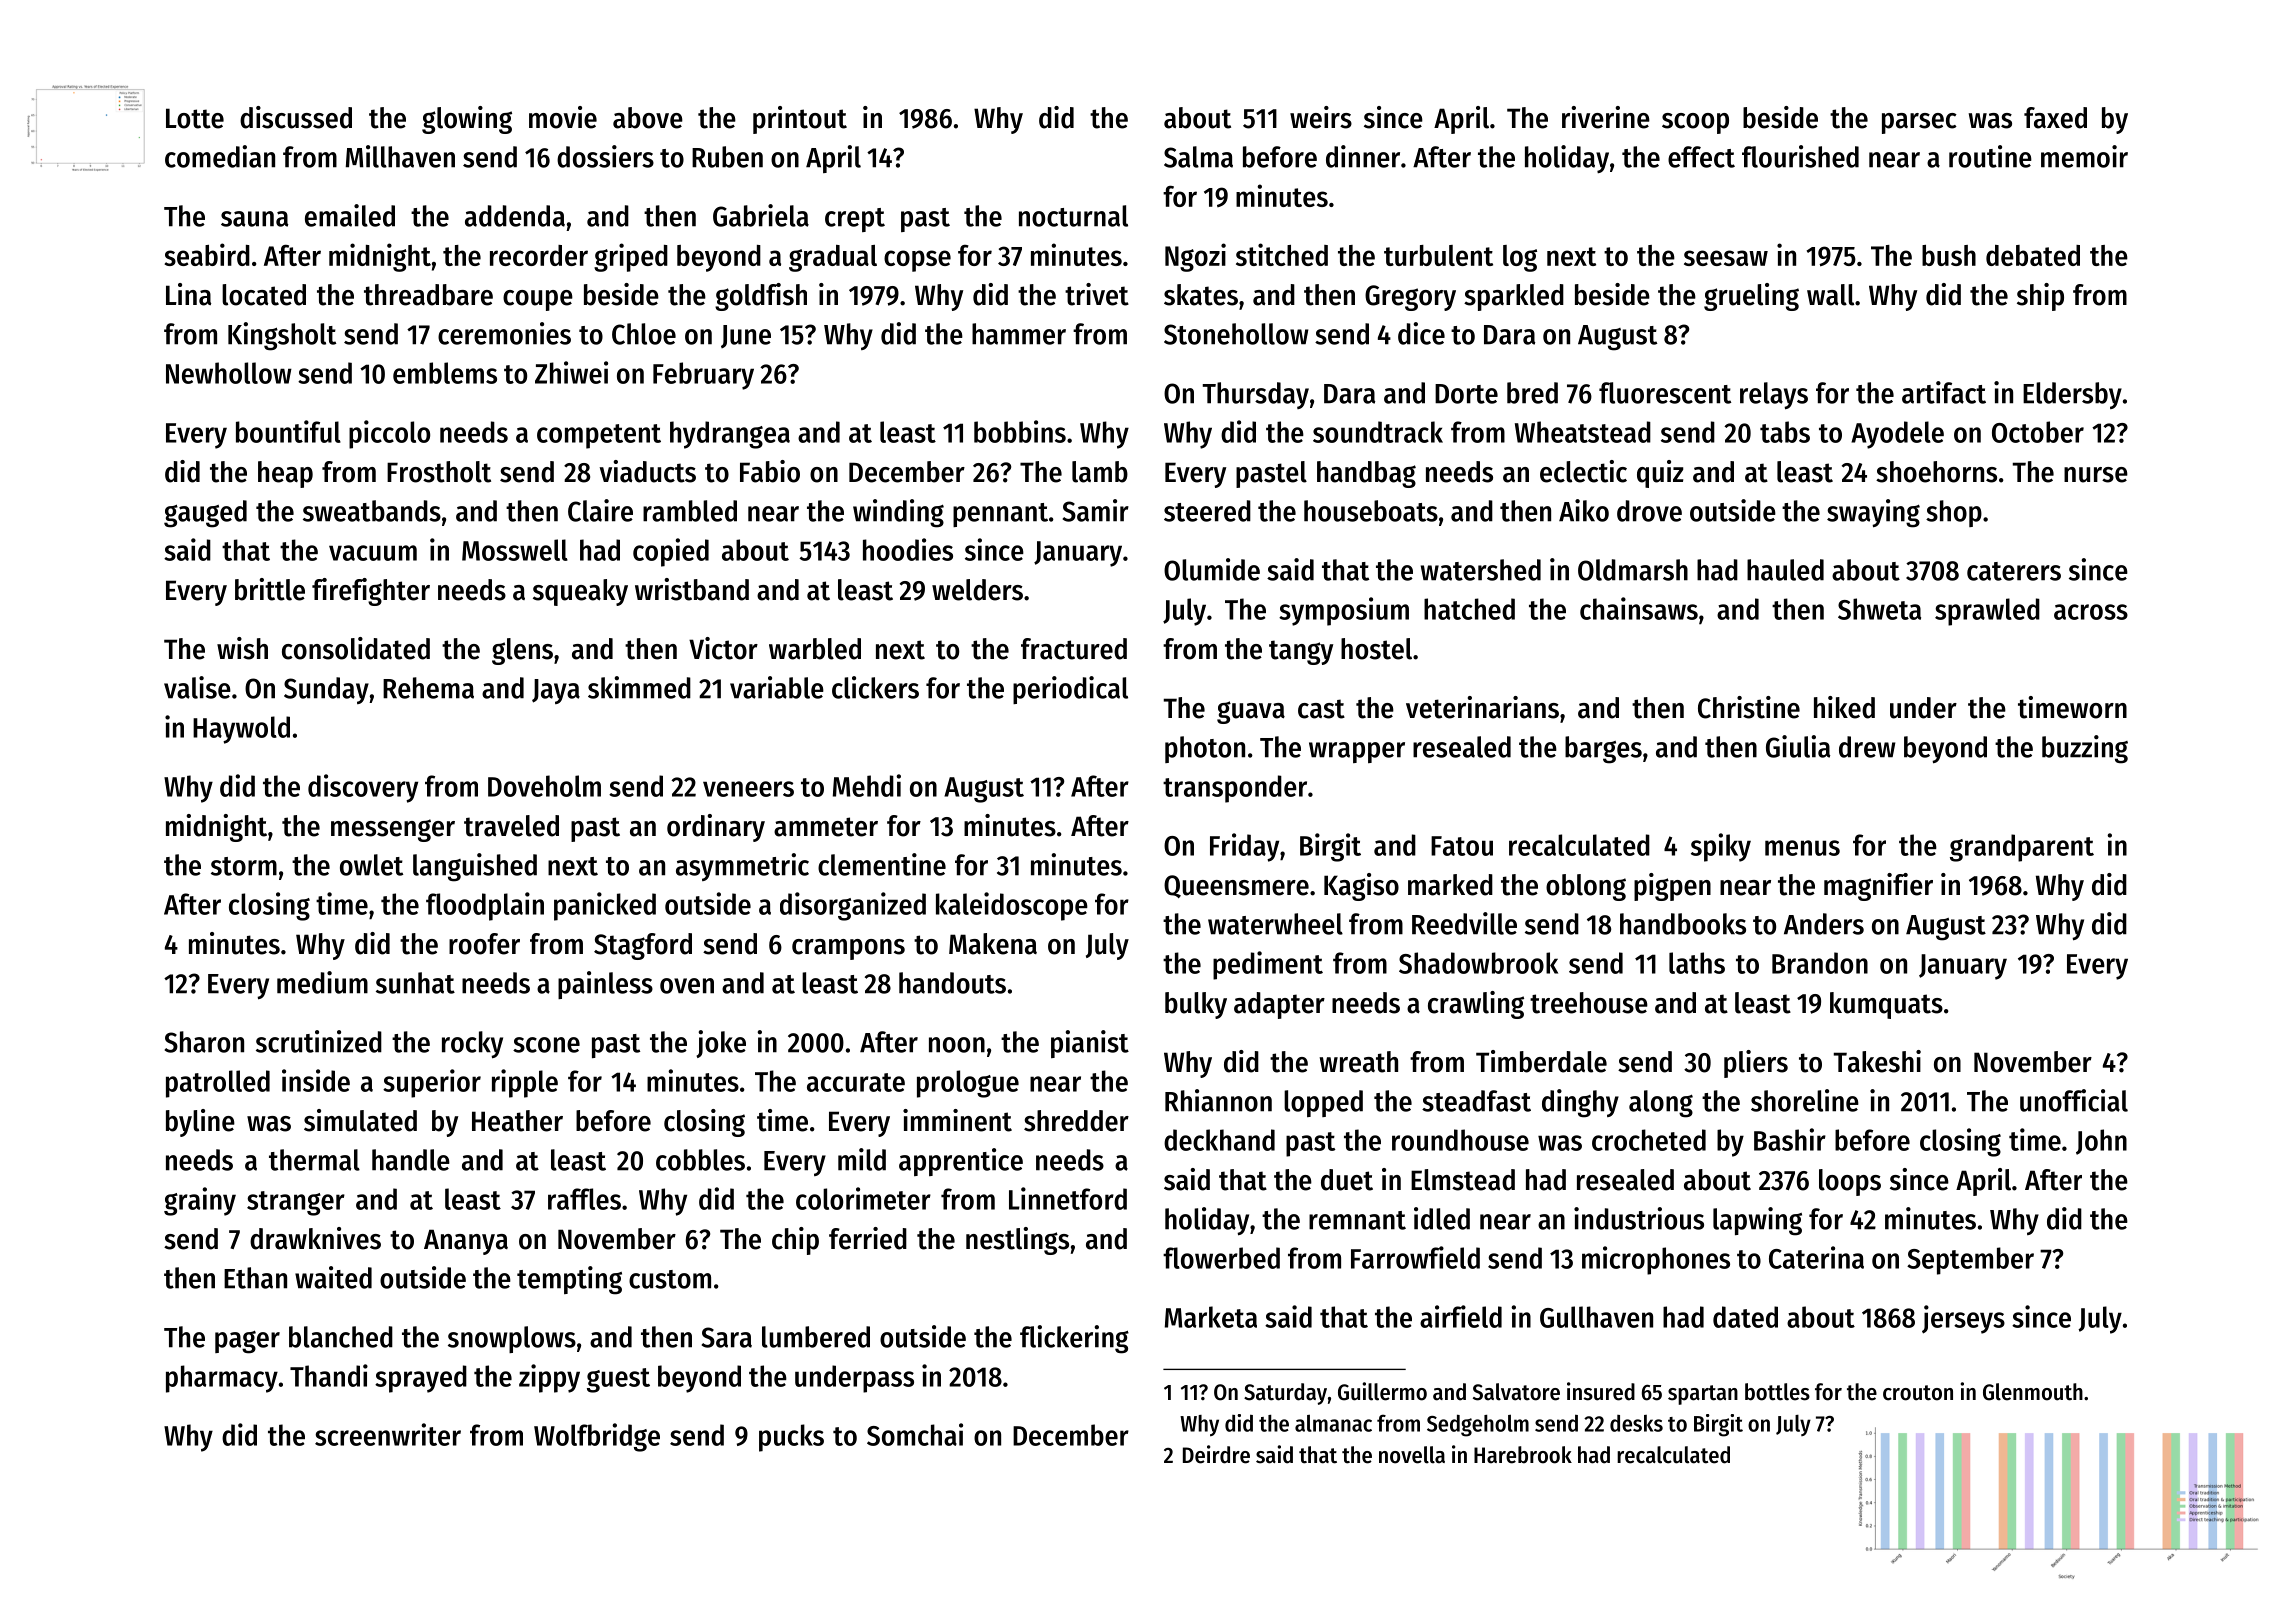 The width and height of the screenshot is (2292, 1620). What do you see at coordinates (791, 1438) in the screenshot?
I see `pucks` at bounding box center [791, 1438].
